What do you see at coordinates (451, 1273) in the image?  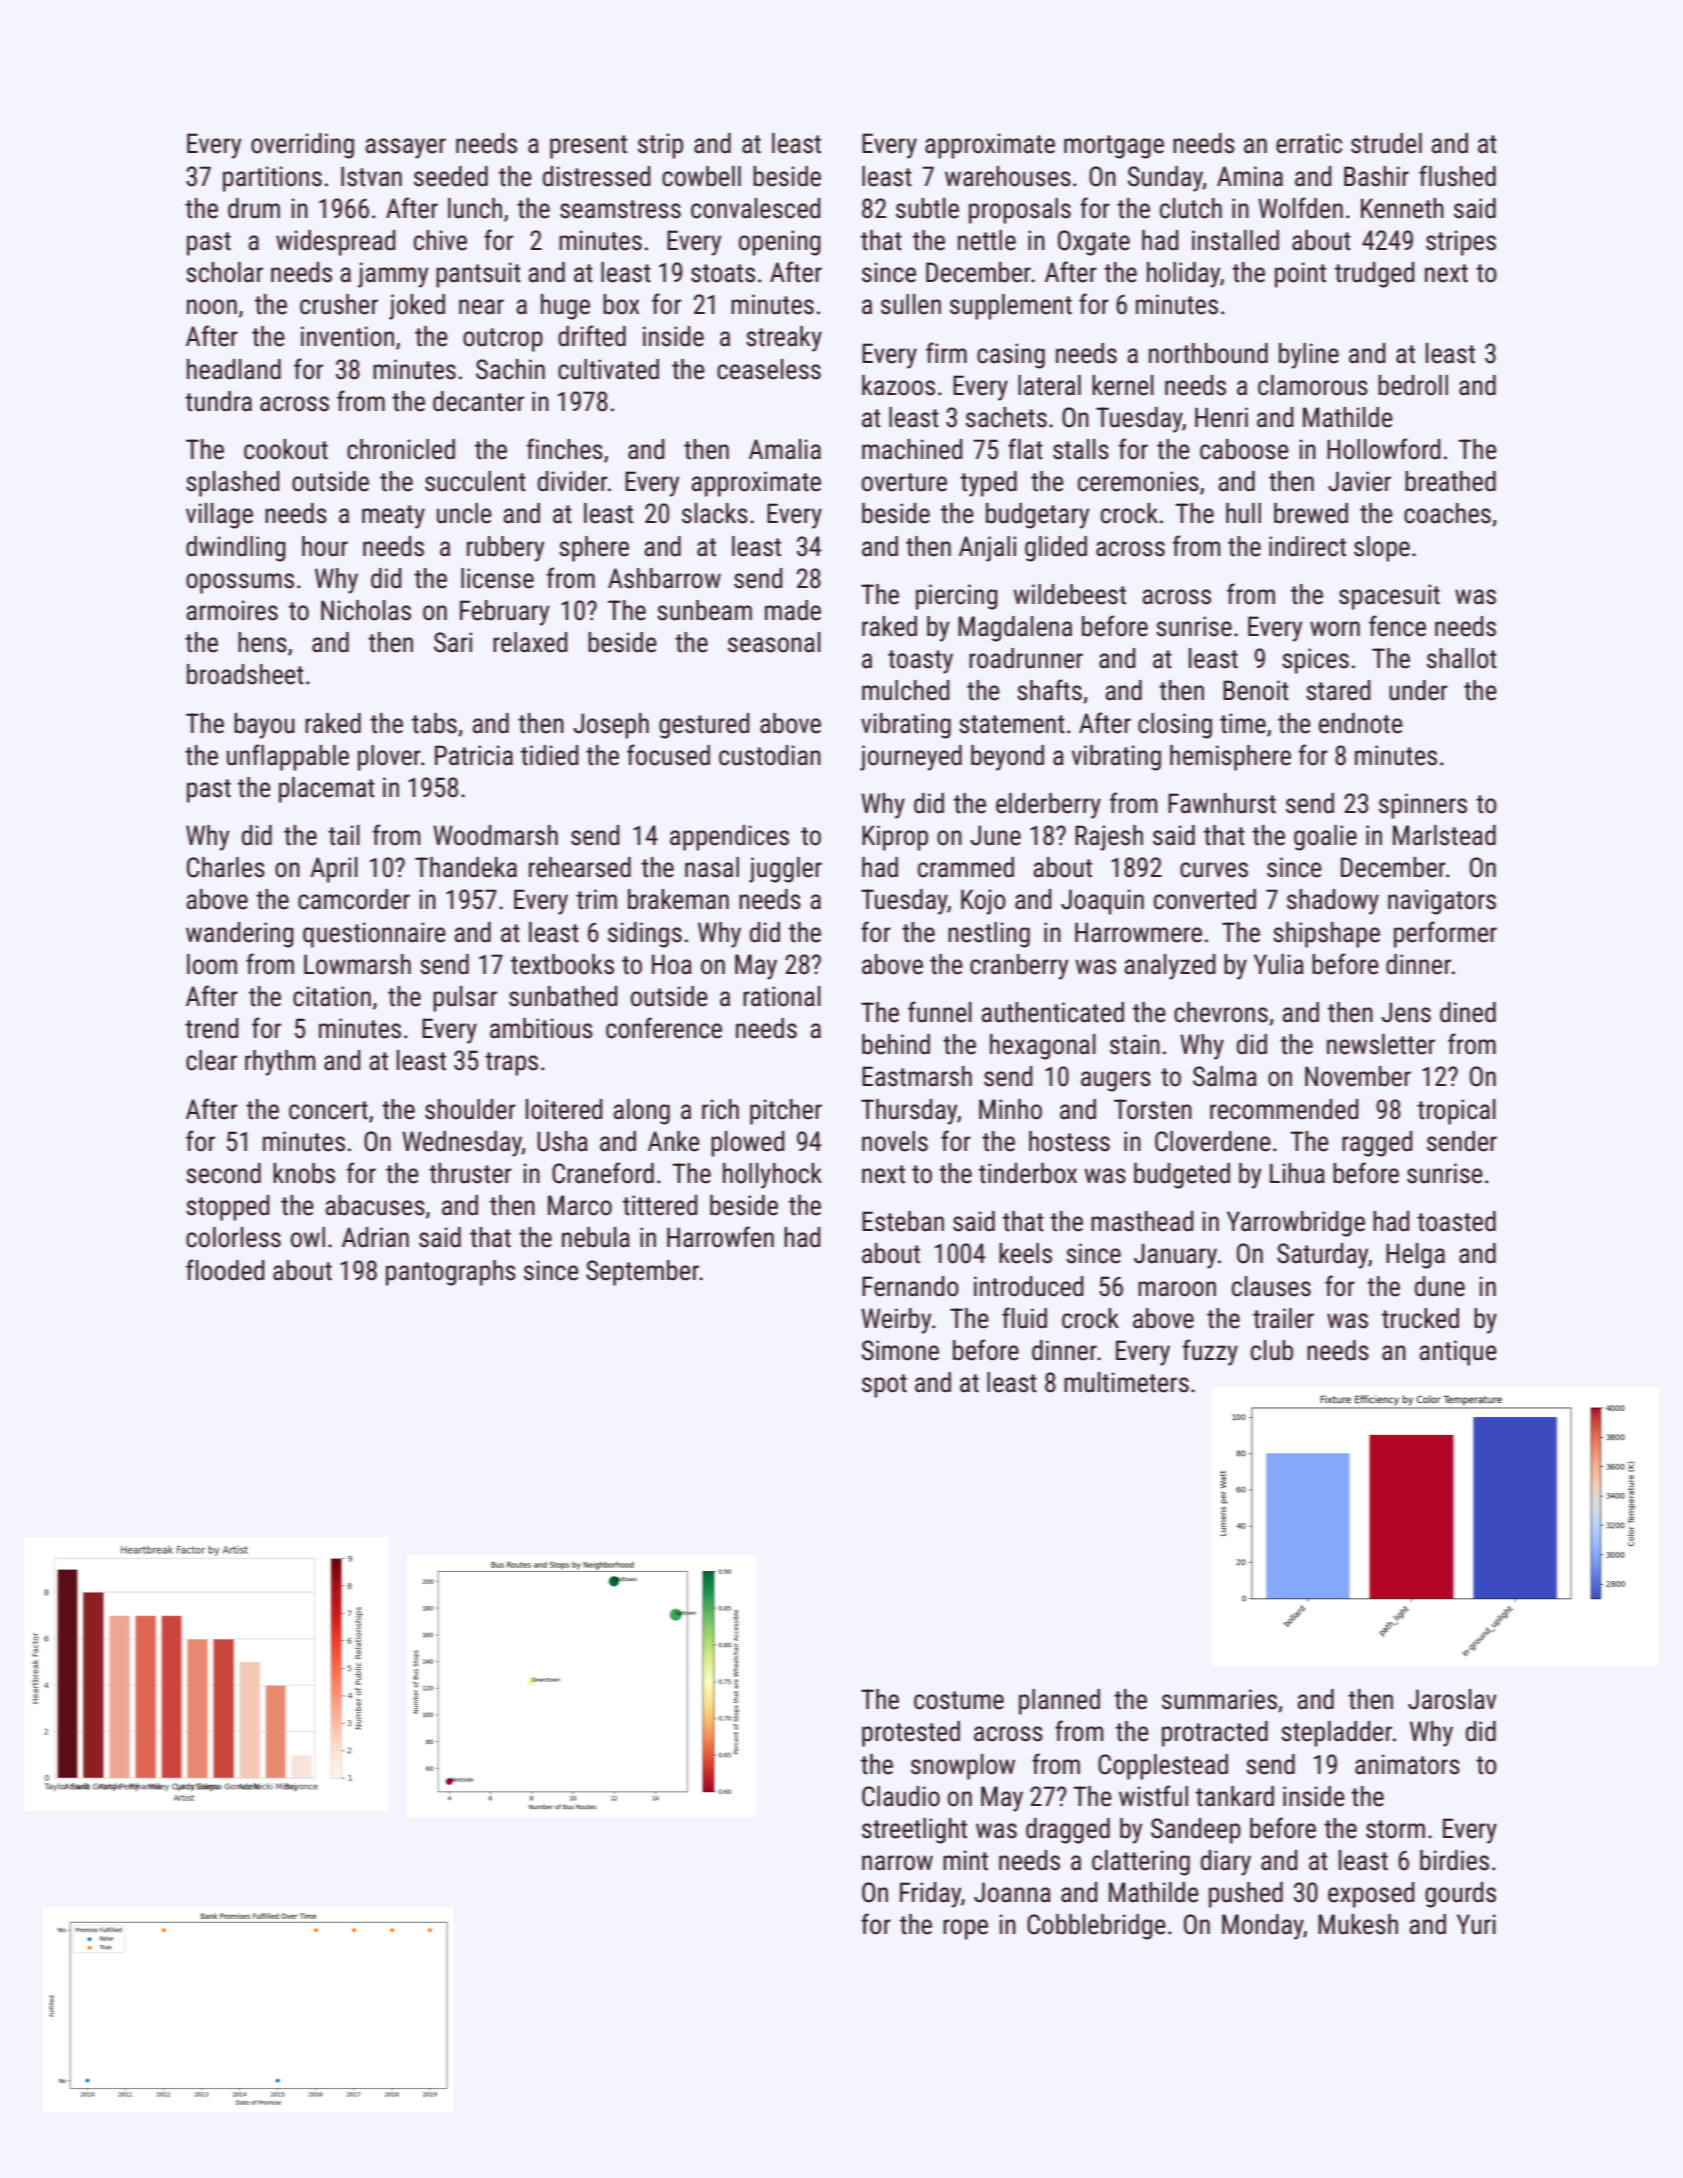 I see `pantographs` at bounding box center [451, 1273].
